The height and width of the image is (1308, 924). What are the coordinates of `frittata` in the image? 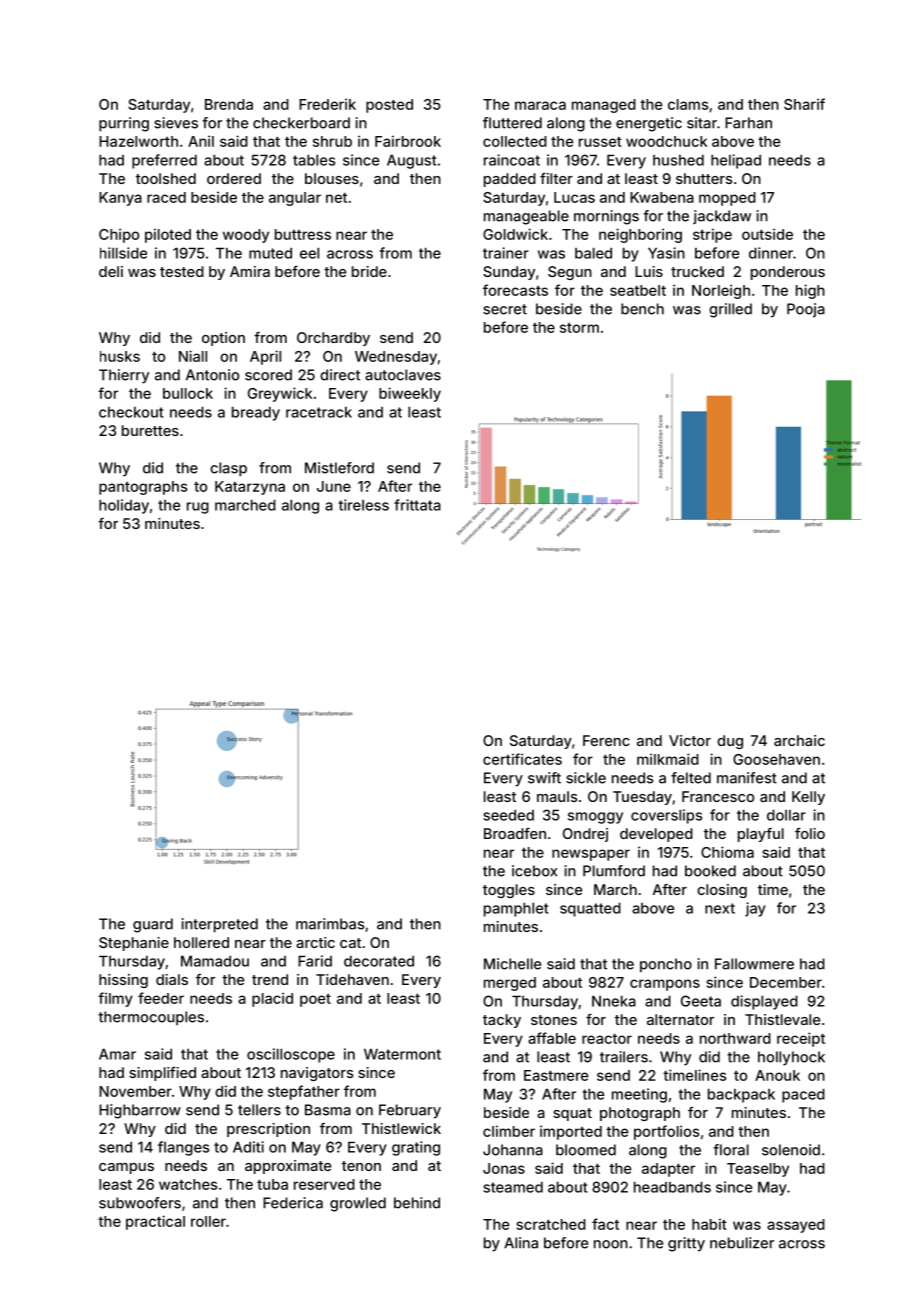 It's located at (417, 505).
